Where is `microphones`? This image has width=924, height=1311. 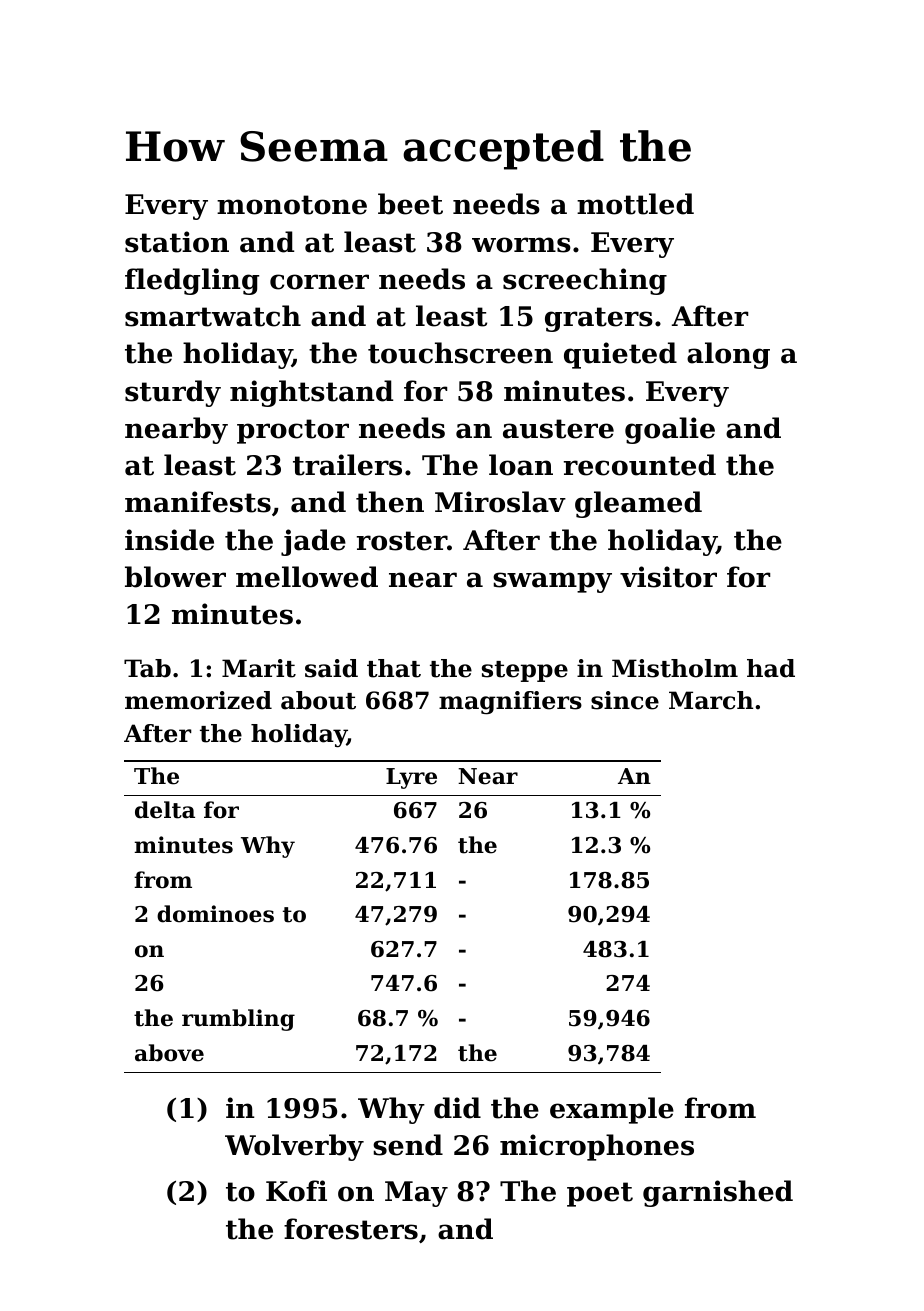
microphones is located at coordinates (597, 1147).
